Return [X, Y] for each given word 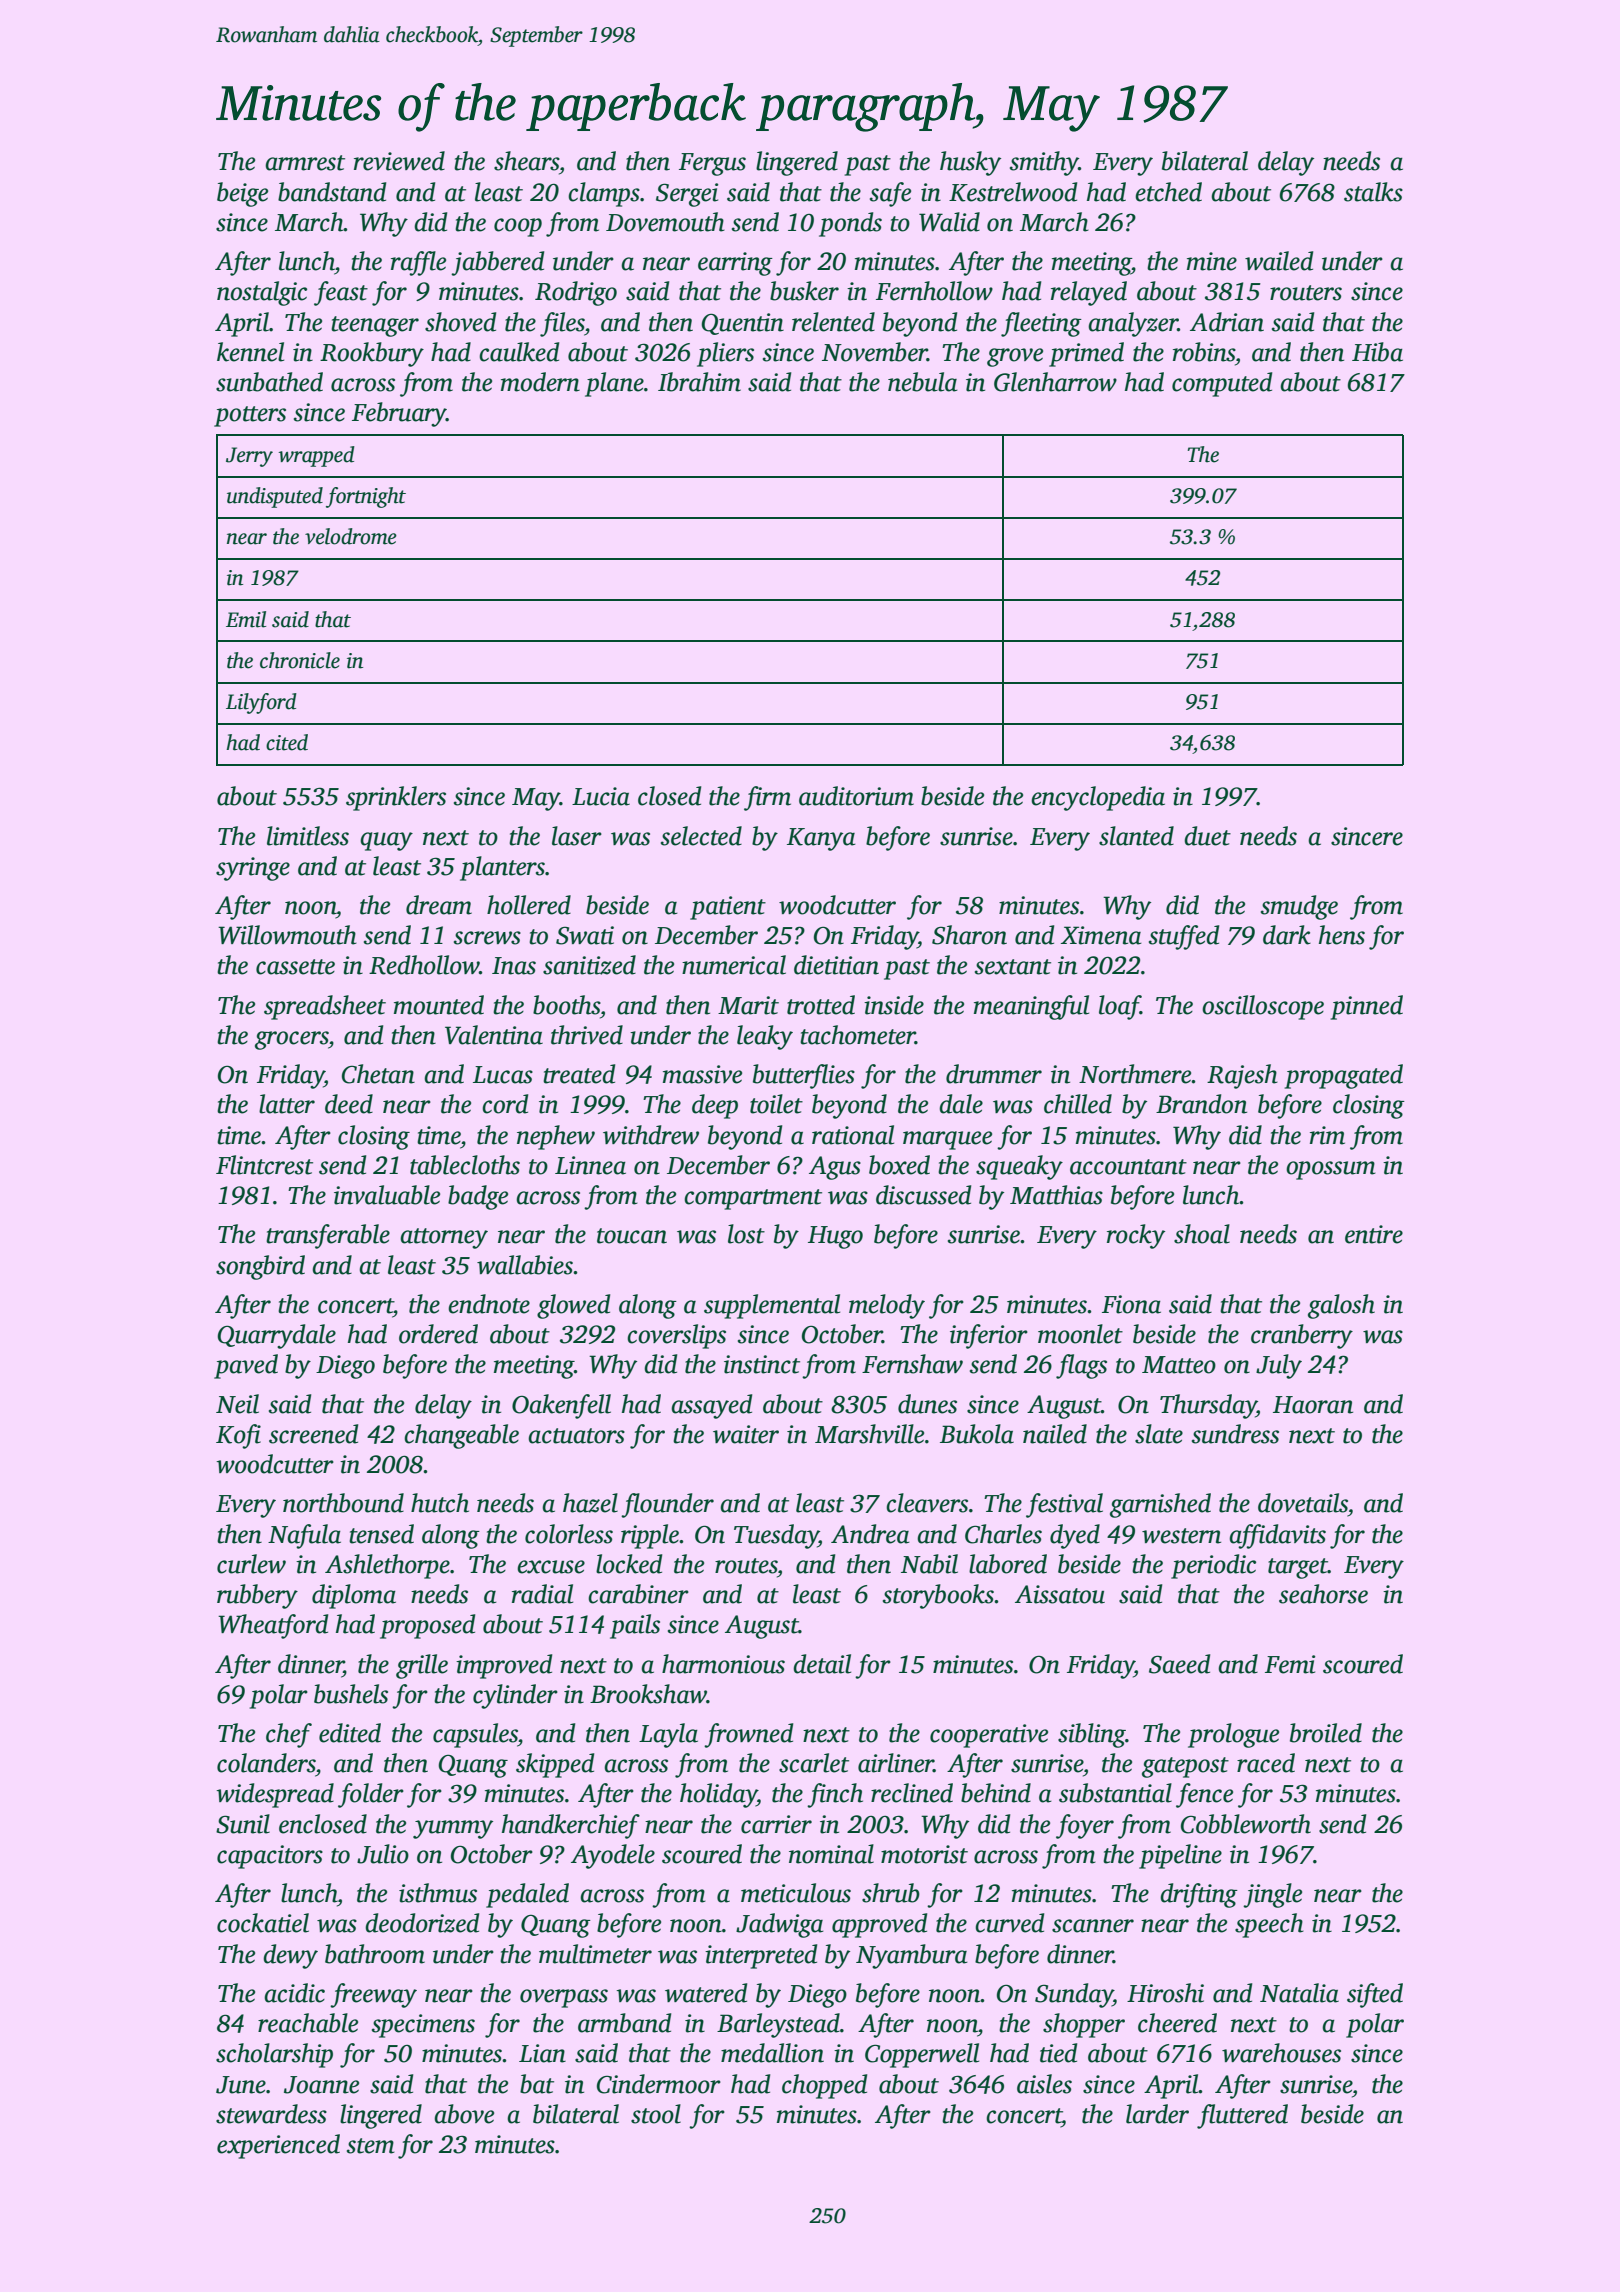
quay [386, 841]
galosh [1341, 1306]
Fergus [712, 164]
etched [1168, 192]
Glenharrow [1055, 382]
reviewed [399, 161]
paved [246, 1366]
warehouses [1281, 2053]
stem [371, 2146]
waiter [746, 1434]
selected [701, 836]
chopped [824, 2086]
